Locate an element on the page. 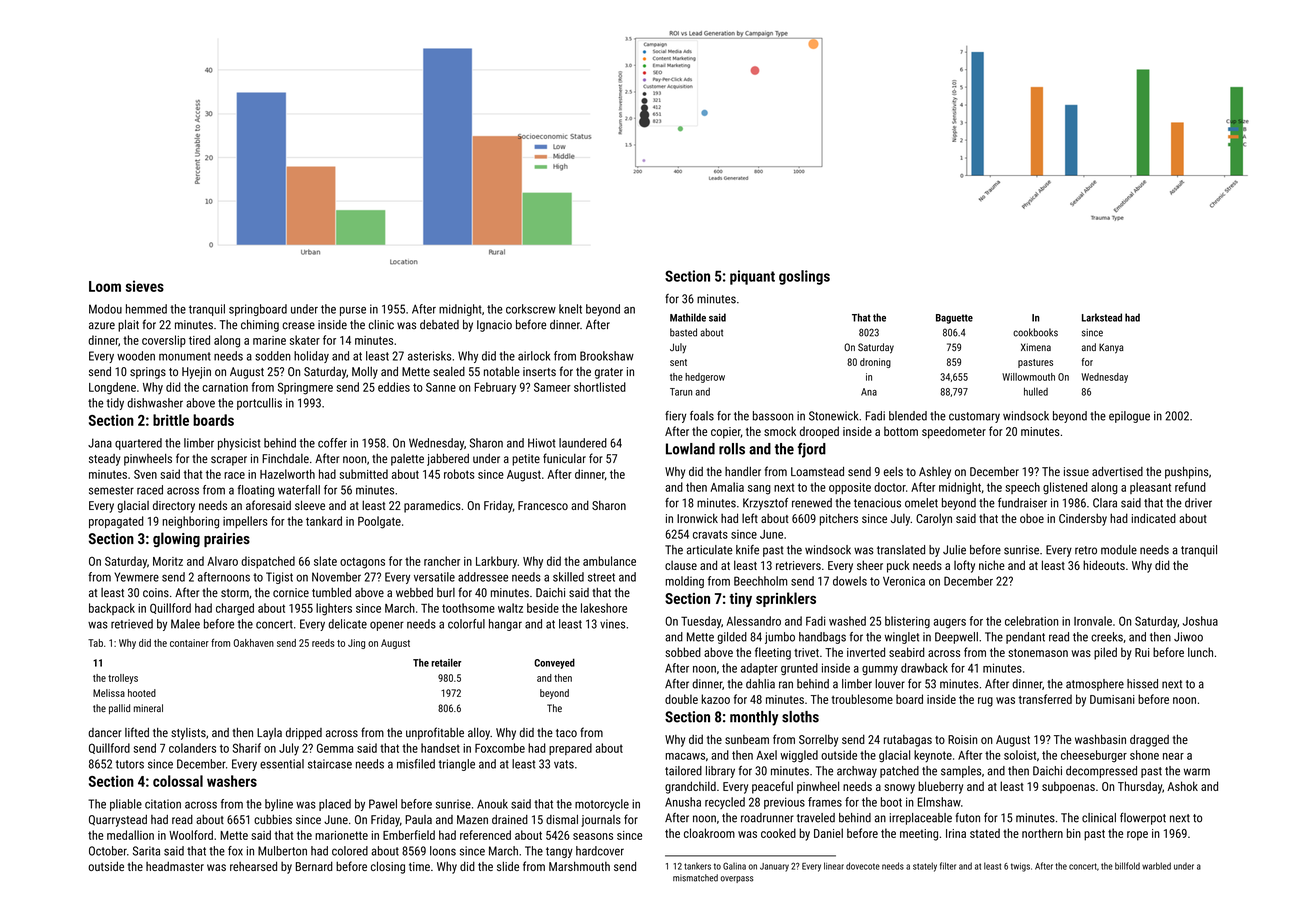 Image resolution: width=1308 pixels, height=924 pixels. dragged is located at coordinates (1149, 740).
